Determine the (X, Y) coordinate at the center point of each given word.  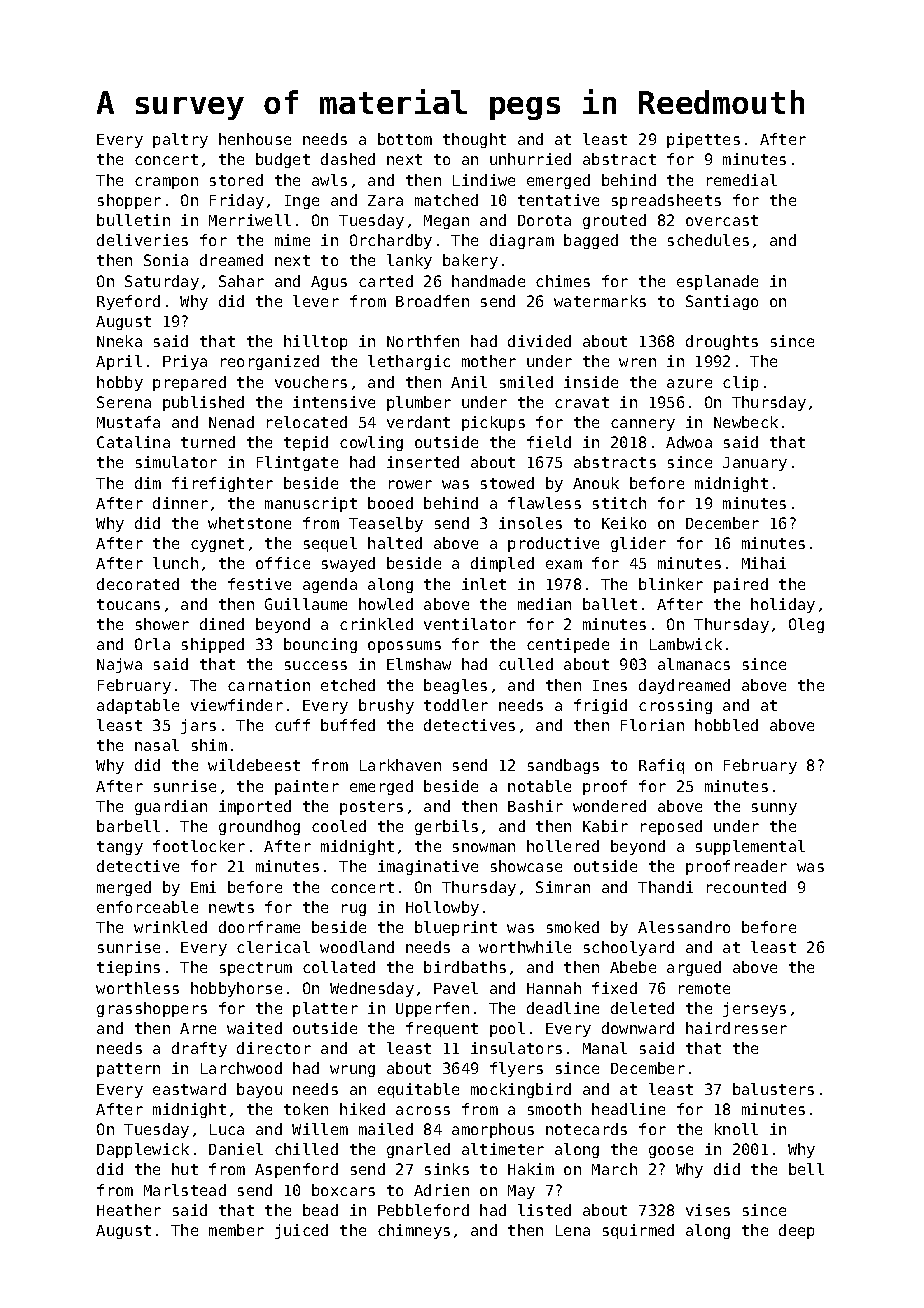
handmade (488, 281)
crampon (166, 183)
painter (307, 787)
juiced (301, 1231)
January (755, 464)
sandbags (563, 766)
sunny (774, 809)
